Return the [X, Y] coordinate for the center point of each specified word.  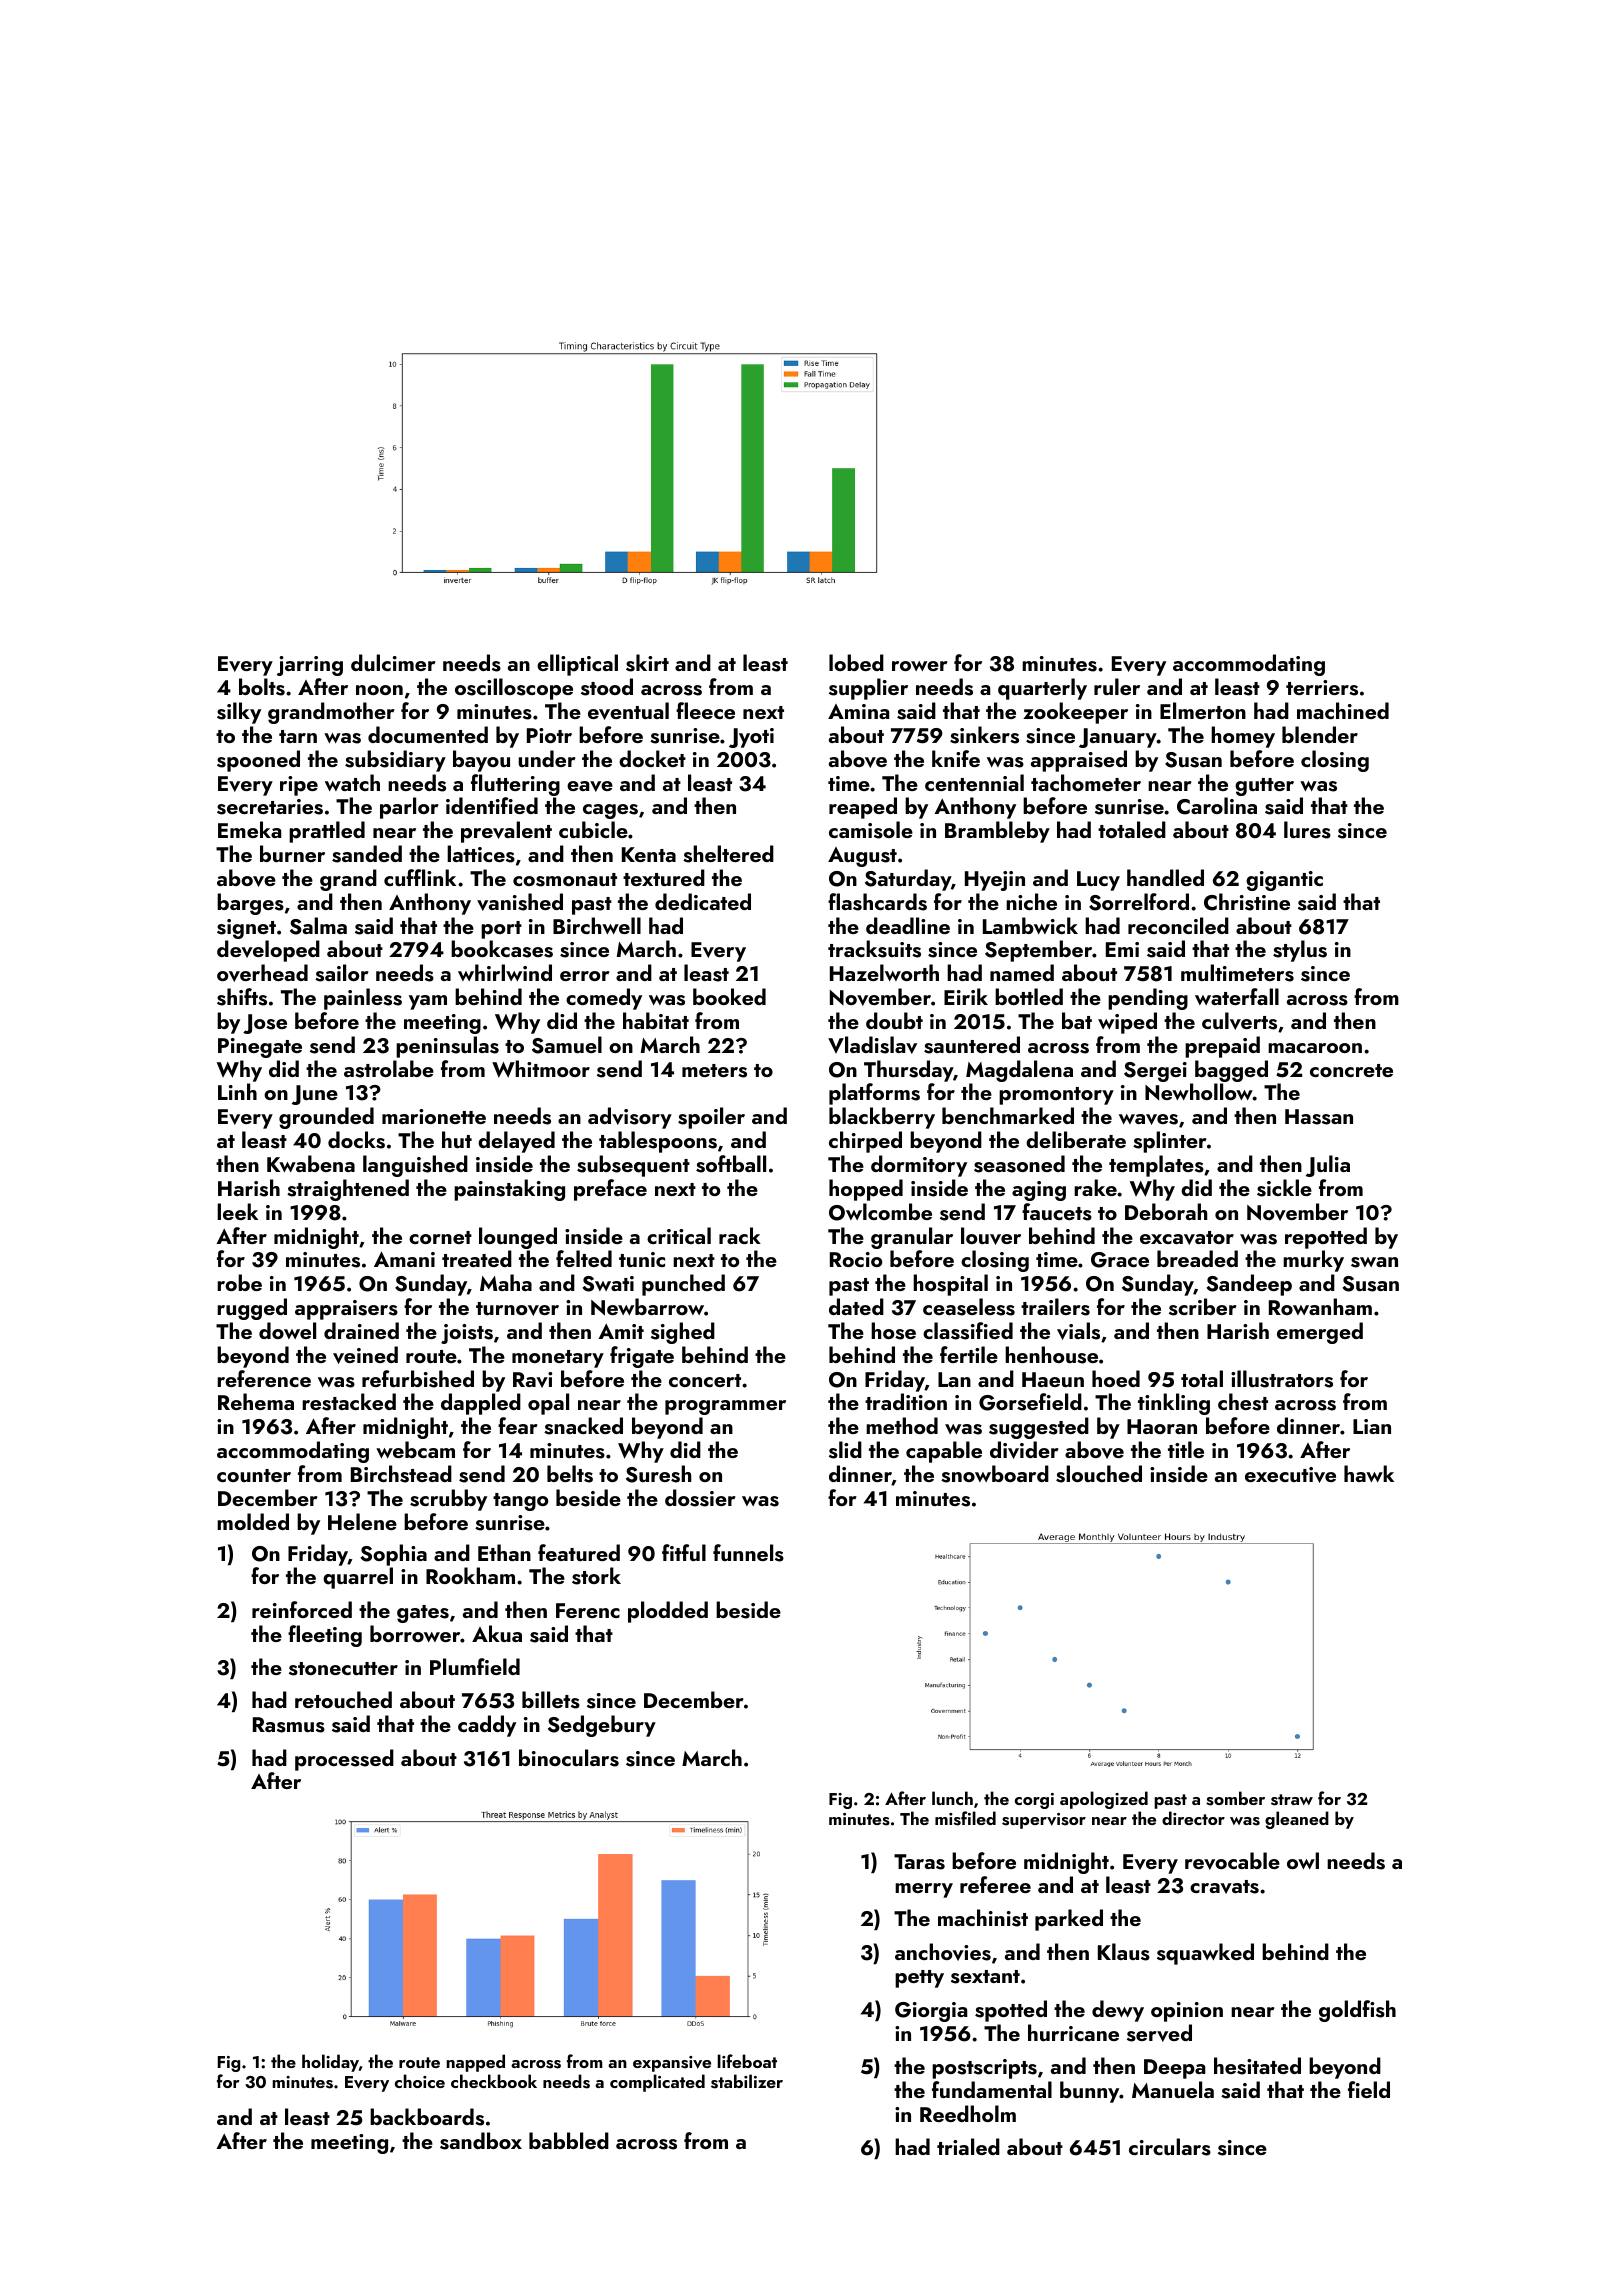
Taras [919, 1862]
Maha [506, 1282]
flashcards [877, 902]
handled [1165, 877]
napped [475, 2063]
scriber [1202, 1307]
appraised [1079, 761]
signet [246, 929]
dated [856, 1306]
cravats [1224, 1887]
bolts [262, 687]
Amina [858, 711]
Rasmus [289, 1725]
